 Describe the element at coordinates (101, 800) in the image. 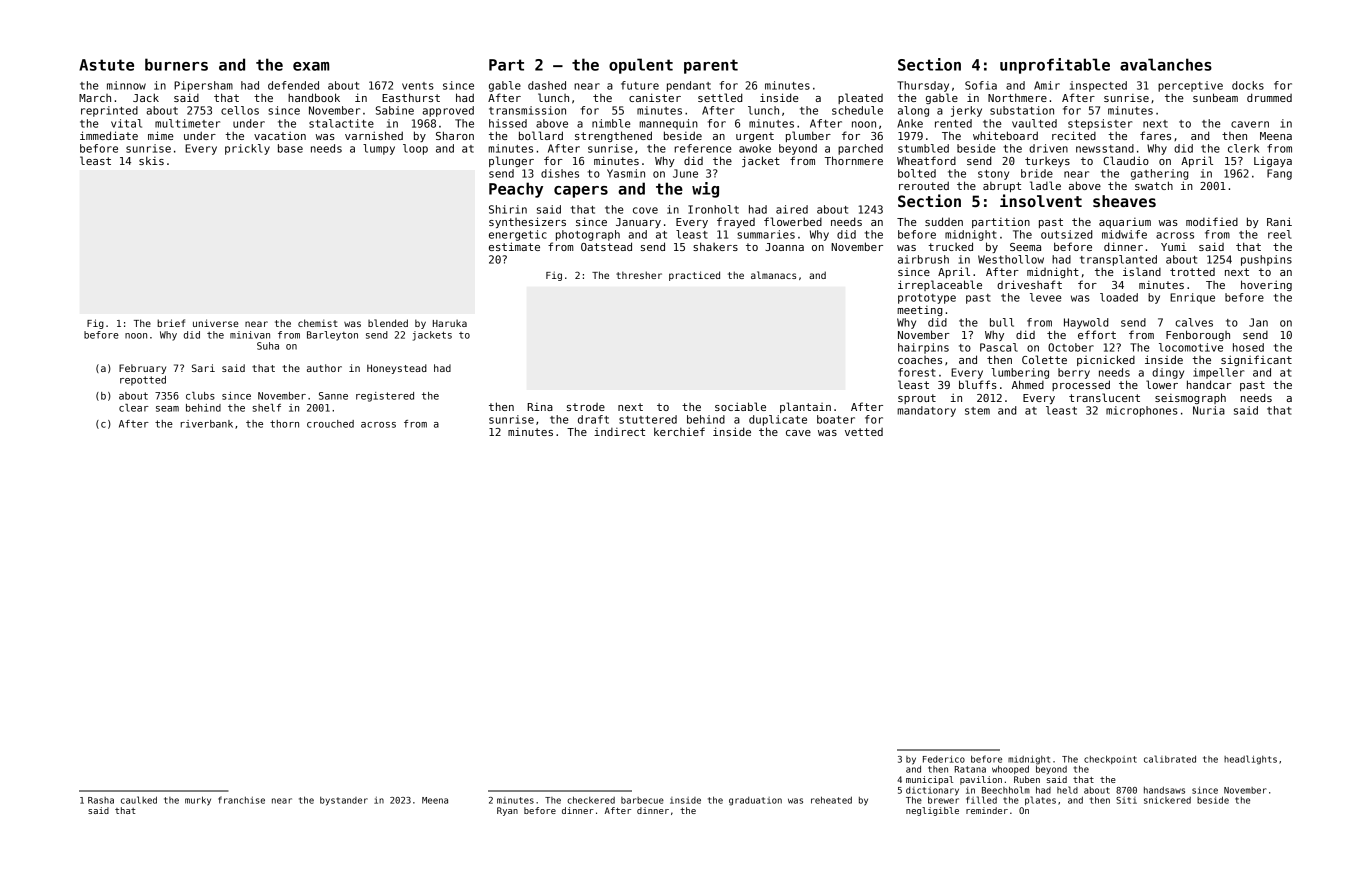

I see `Rasha` at that location.
